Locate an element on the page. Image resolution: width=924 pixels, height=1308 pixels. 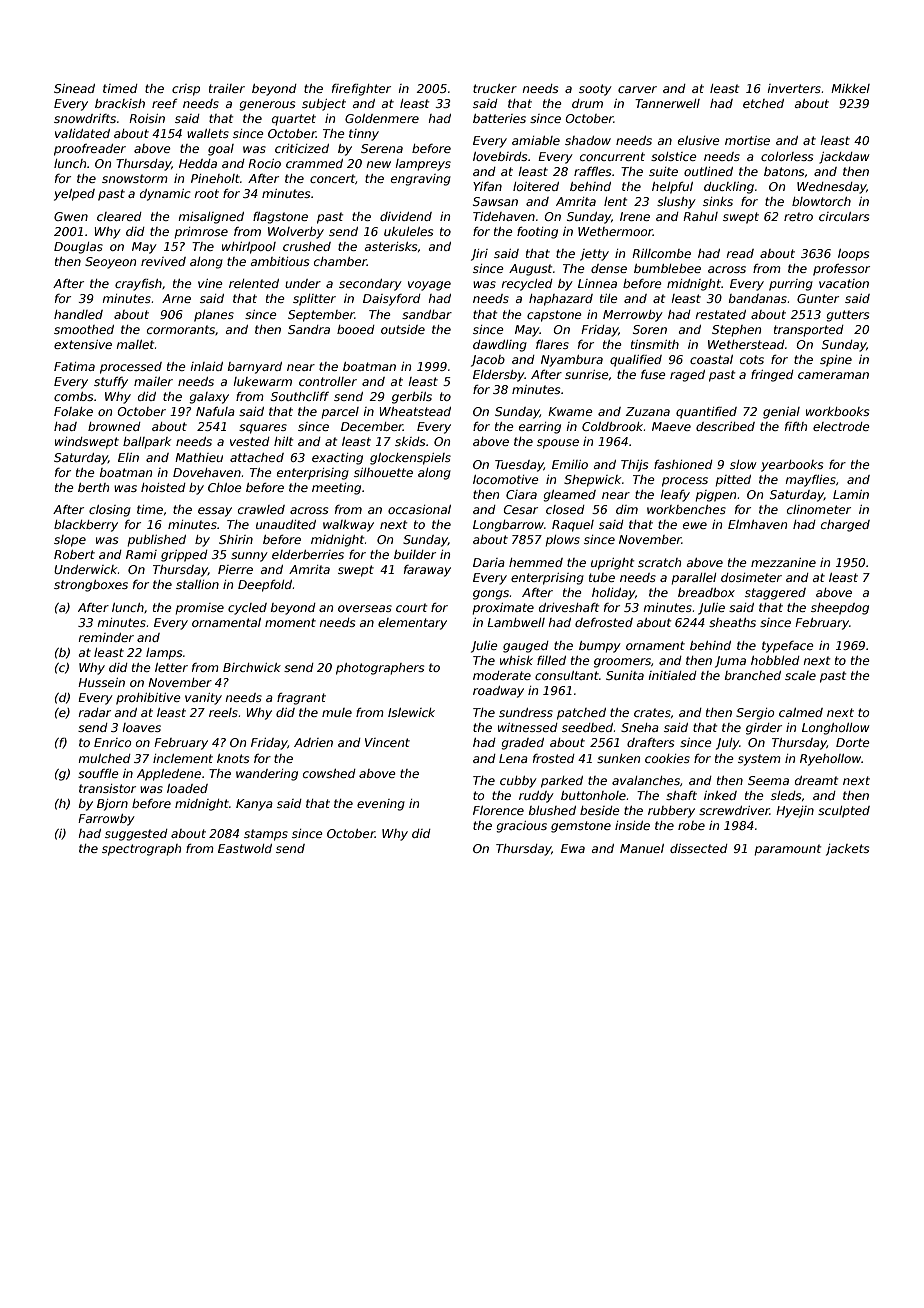
engraving is located at coordinates (421, 180).
